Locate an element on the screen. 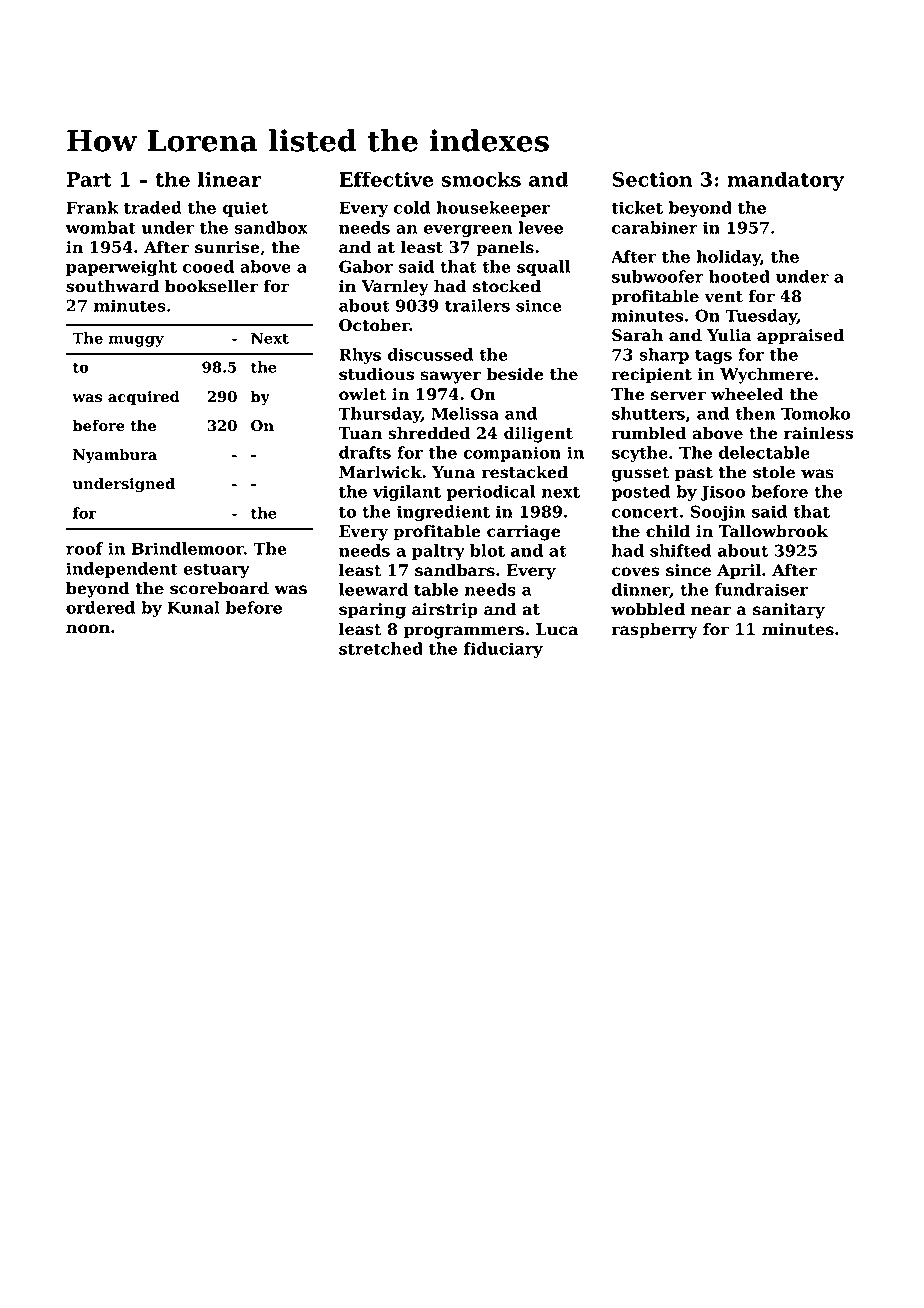 This screenshot has width=924, height=1308. sanitary is located at coordinates (789, 611).
